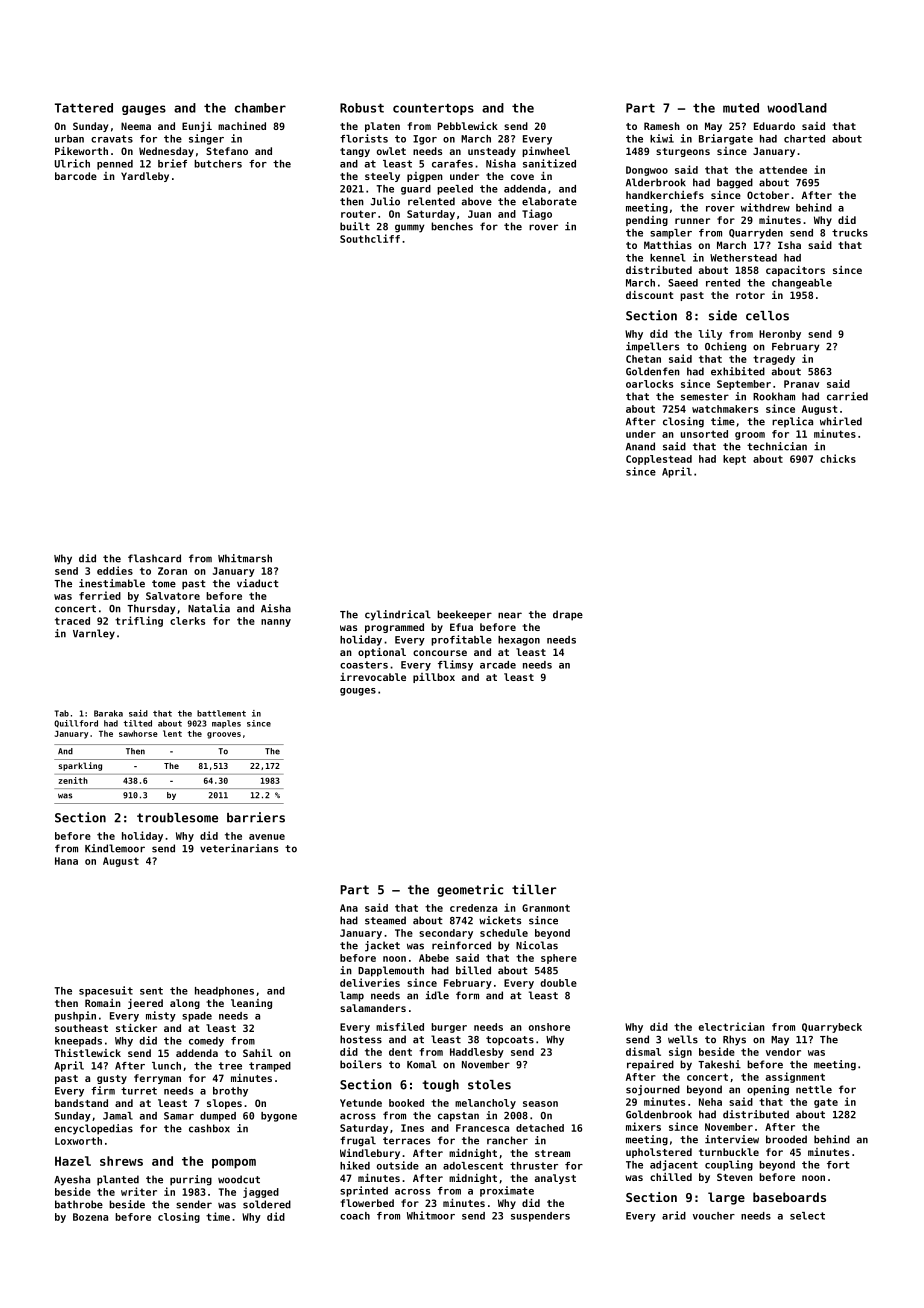  What do you see at coordinates (362, 108) in the document?
I see `Robust` at bounding box center [362, 108].
